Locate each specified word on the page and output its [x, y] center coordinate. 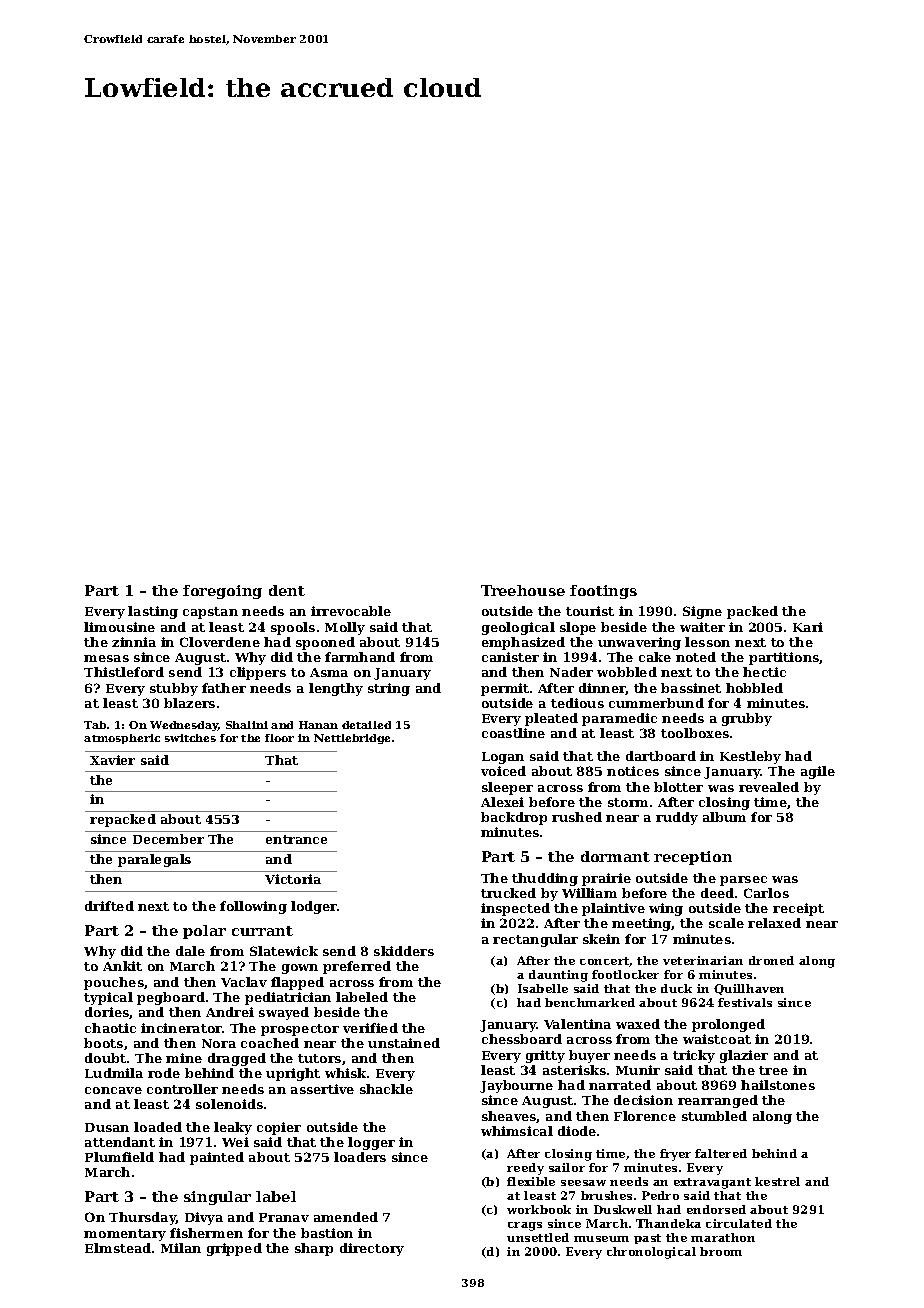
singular [217, 1198]
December [168, 839]
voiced [503, 771]
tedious [577, 703]
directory [372, 1249]
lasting [153, 612]
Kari [808, 627]
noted [696, 657]
